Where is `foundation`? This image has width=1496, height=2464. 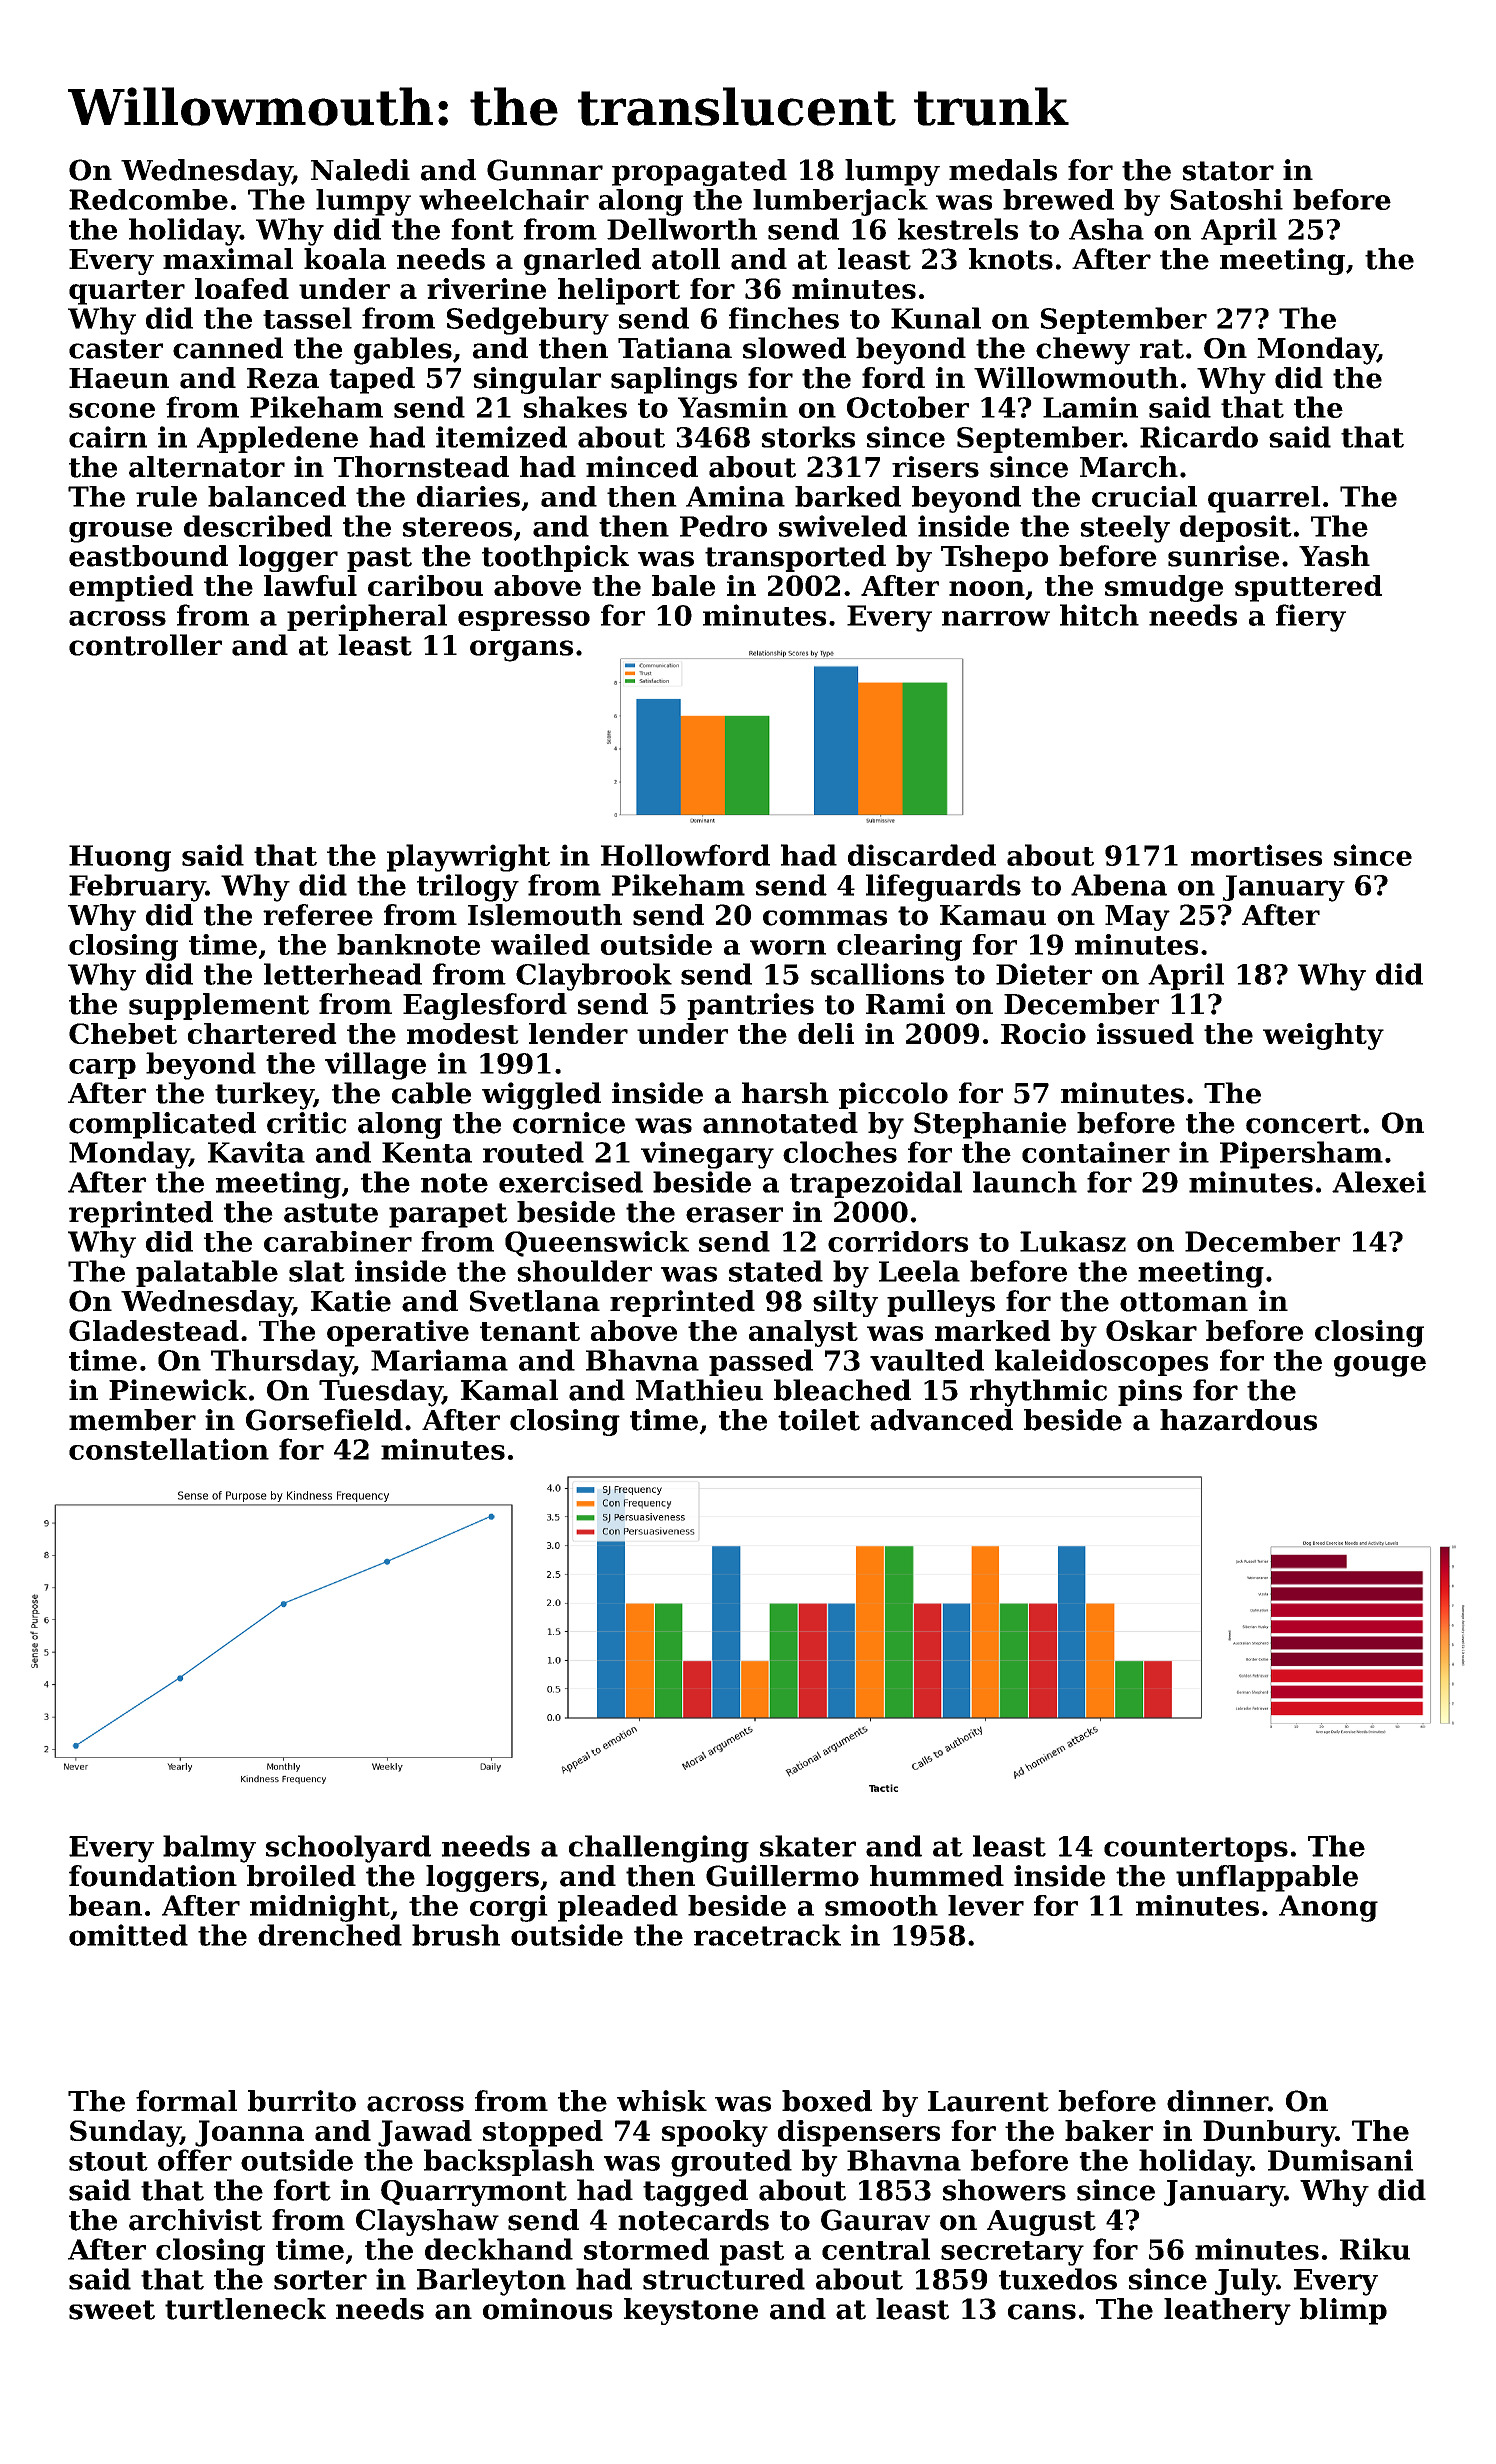 foundation is located at coordinates (153, 1876).
